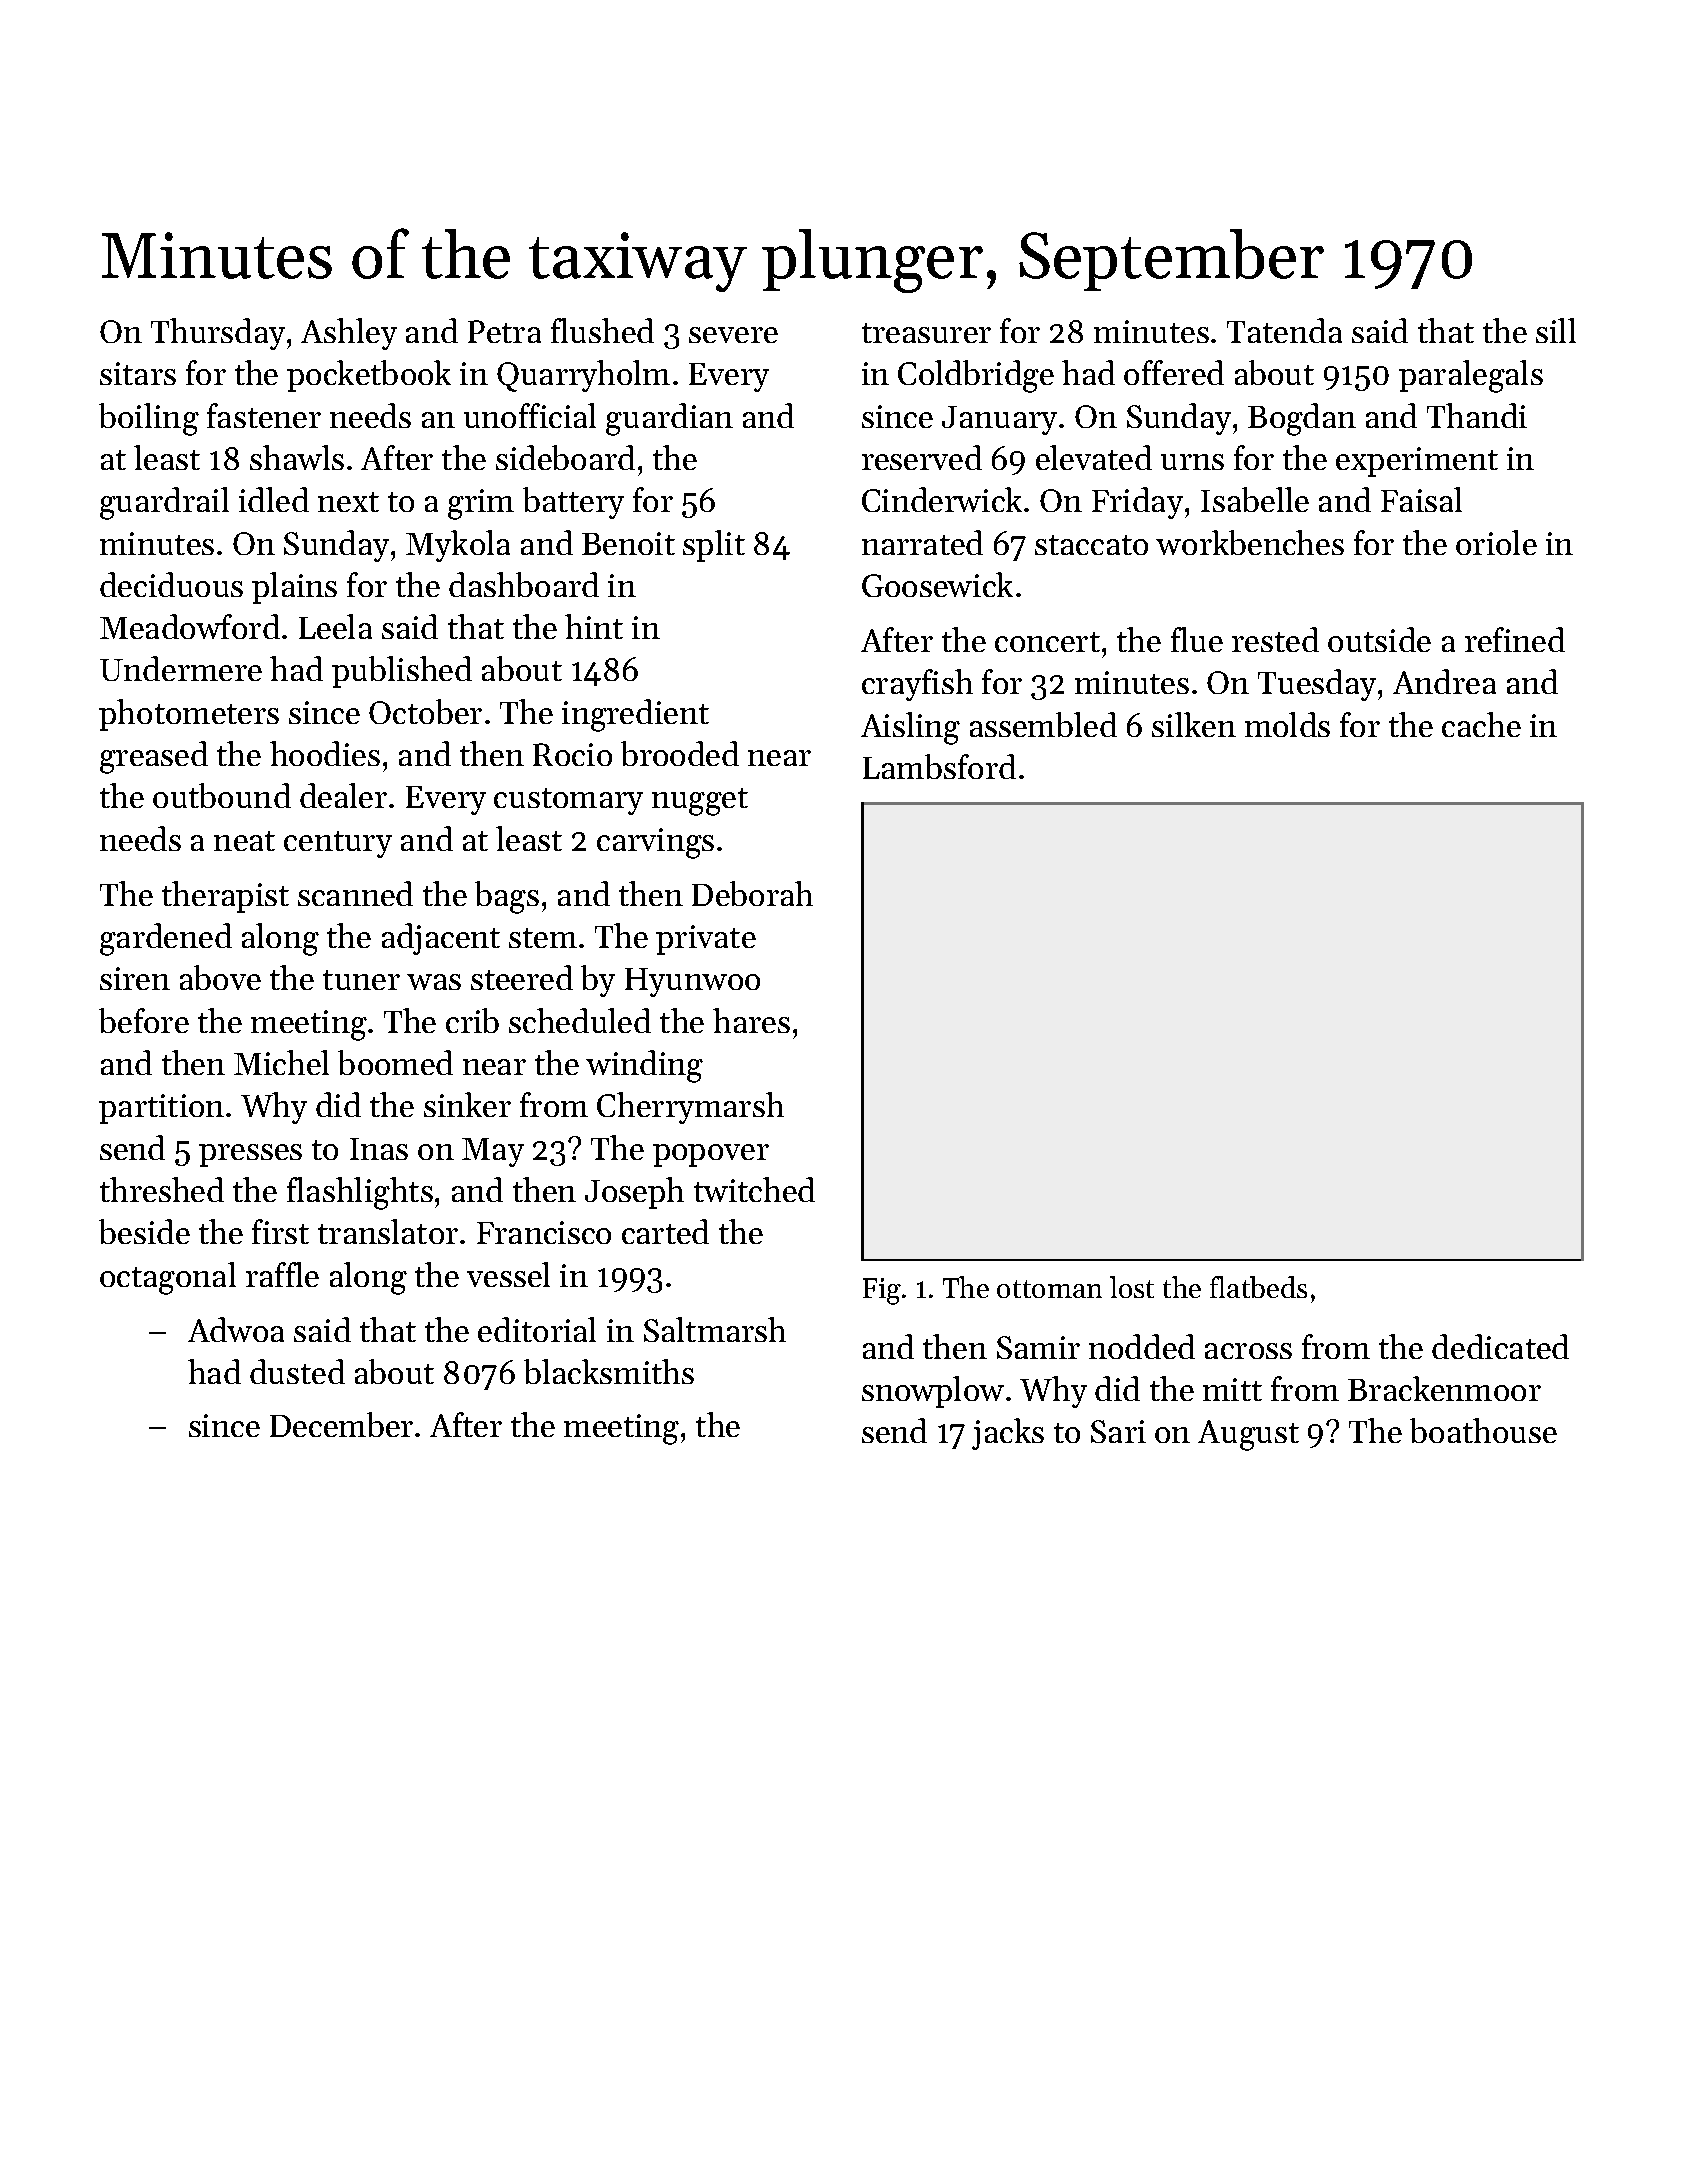 This screenshot has width=1683, height=2178. Describe the element at coordinates (1483, 1430) in the screenshot. I see `boathouse` at that location.
